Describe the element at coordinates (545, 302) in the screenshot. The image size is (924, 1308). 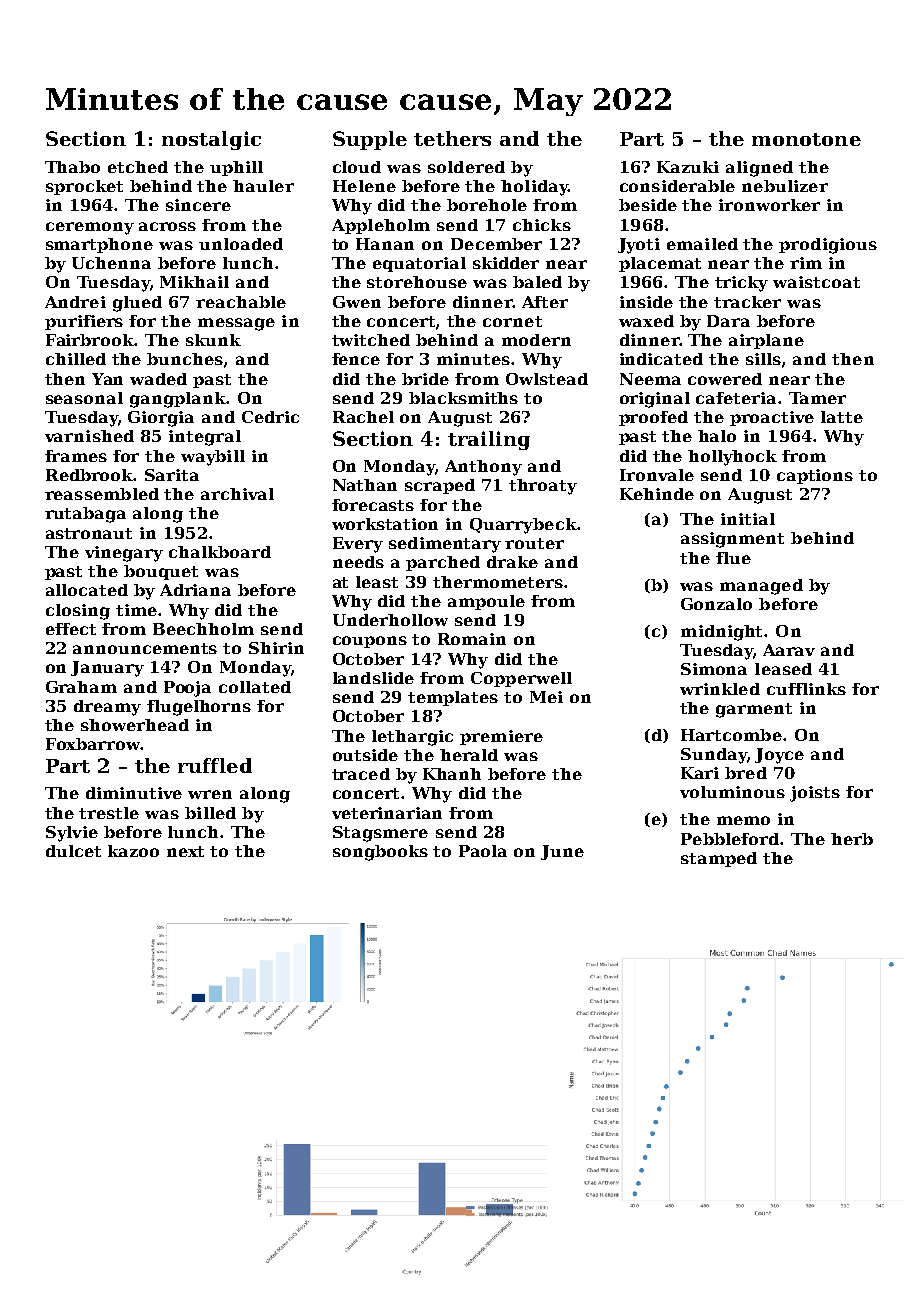
I see `After` at that location.
